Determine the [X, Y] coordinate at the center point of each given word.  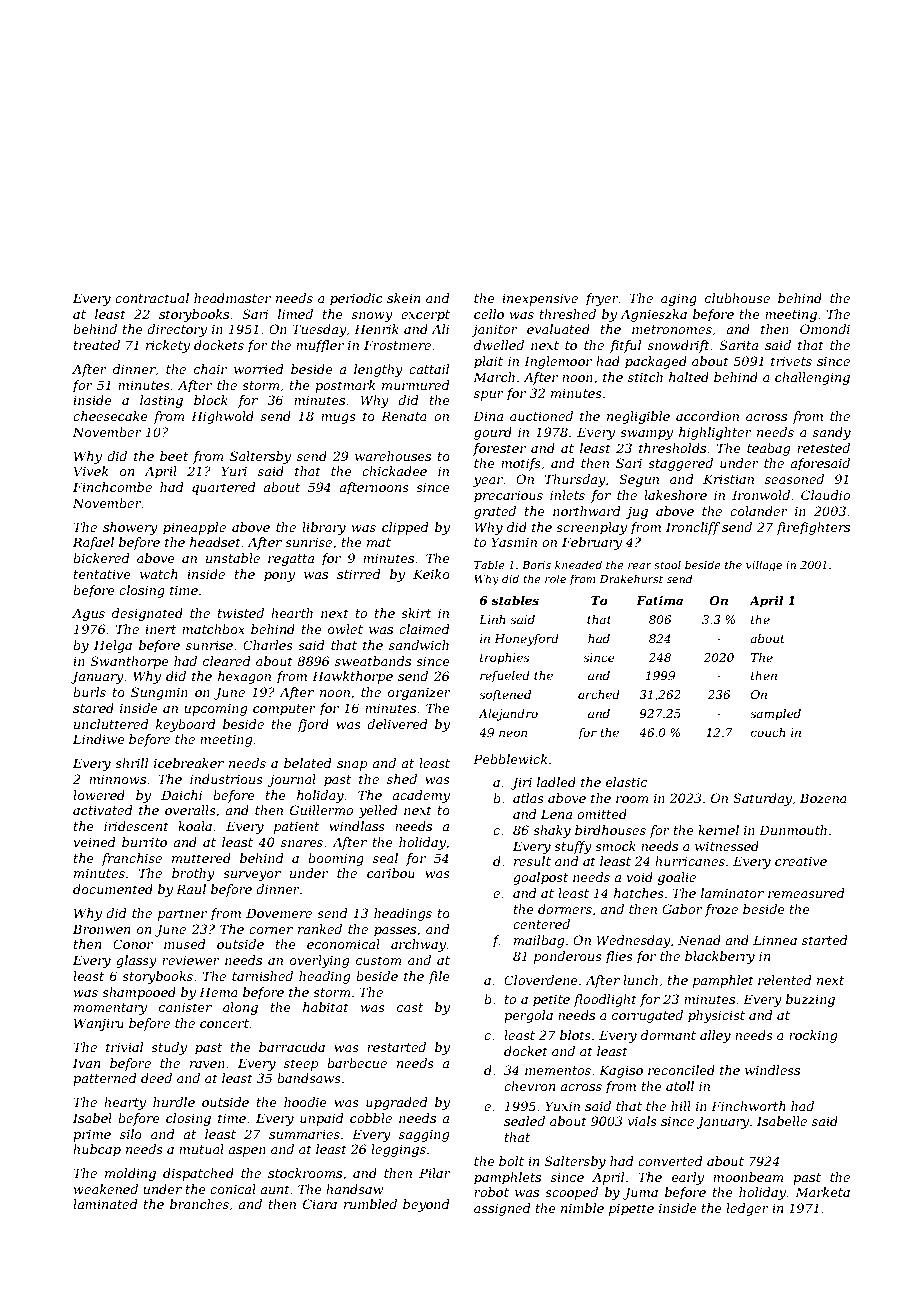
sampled [775, 715]
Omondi [825, 329]
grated [495, 512]
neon [513, 733]
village [764, 566]
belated [308, 763]
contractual [152, 298]
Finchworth [748, 1106]
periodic [356, 299]
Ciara [320, 1204]
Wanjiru [99, 1024]
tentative [102, 574]
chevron [529, 1086]
